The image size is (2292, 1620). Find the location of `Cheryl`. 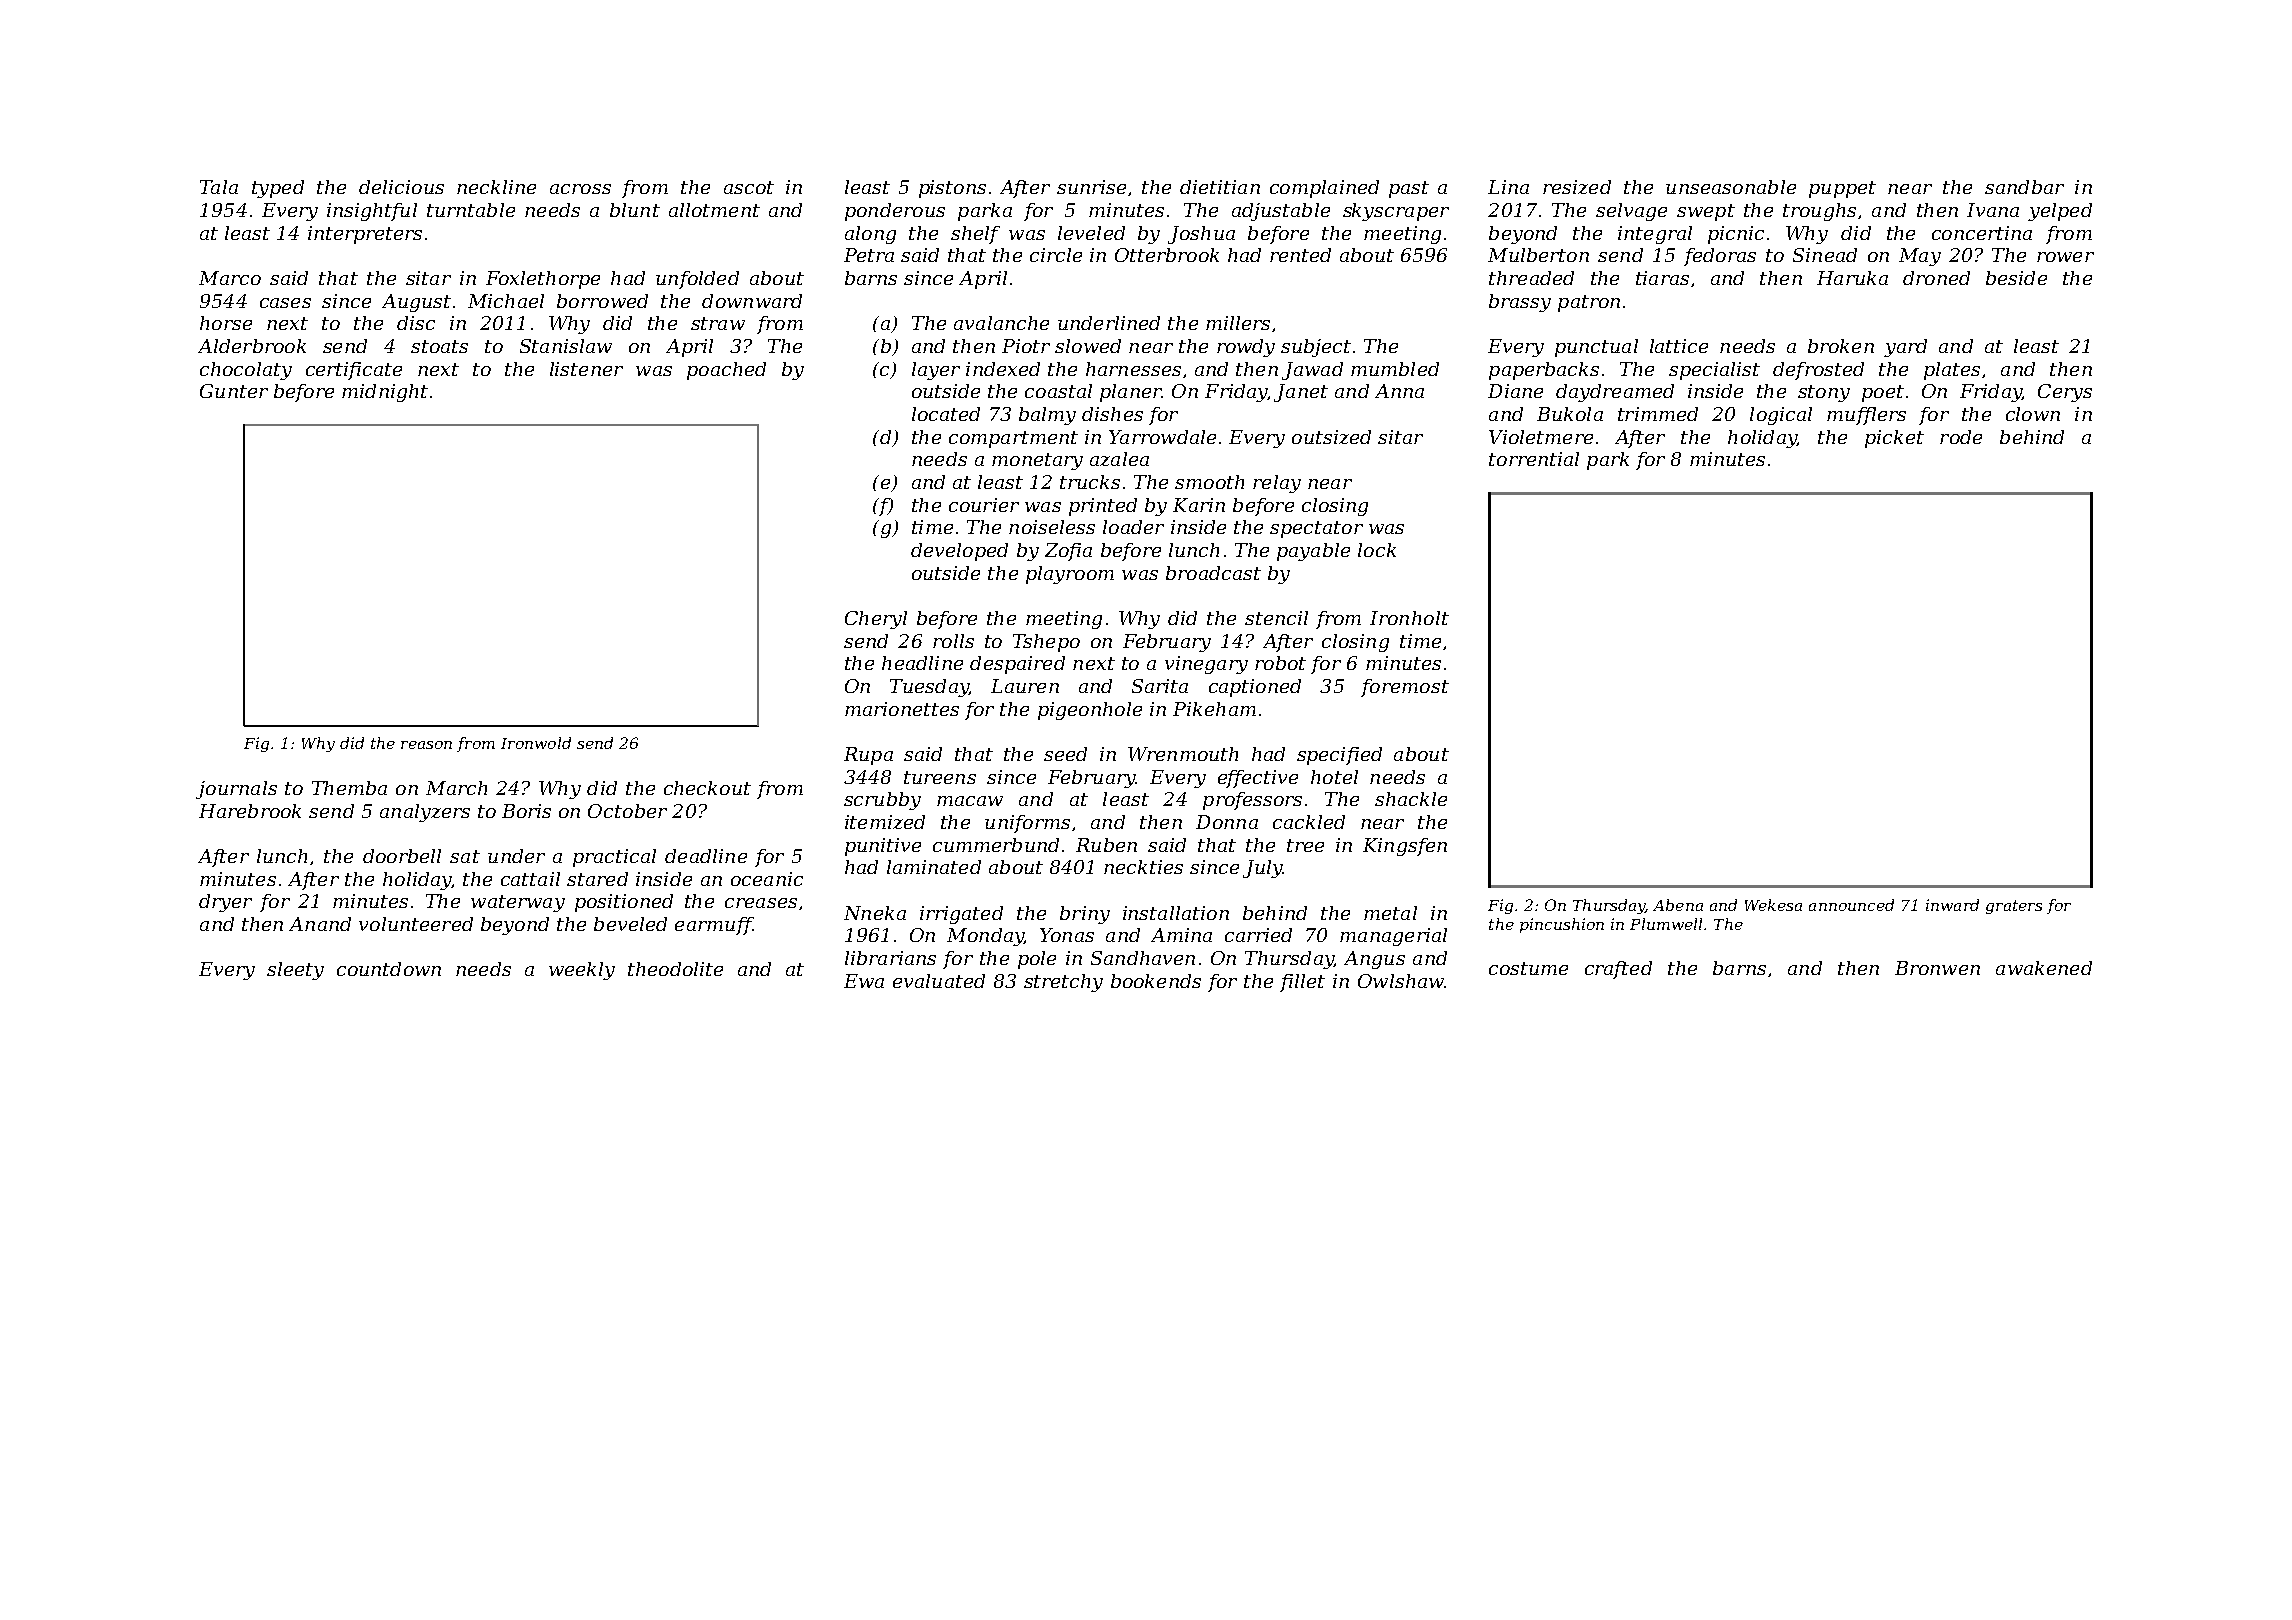

Cheryl is located at coordinates (876, 620).
